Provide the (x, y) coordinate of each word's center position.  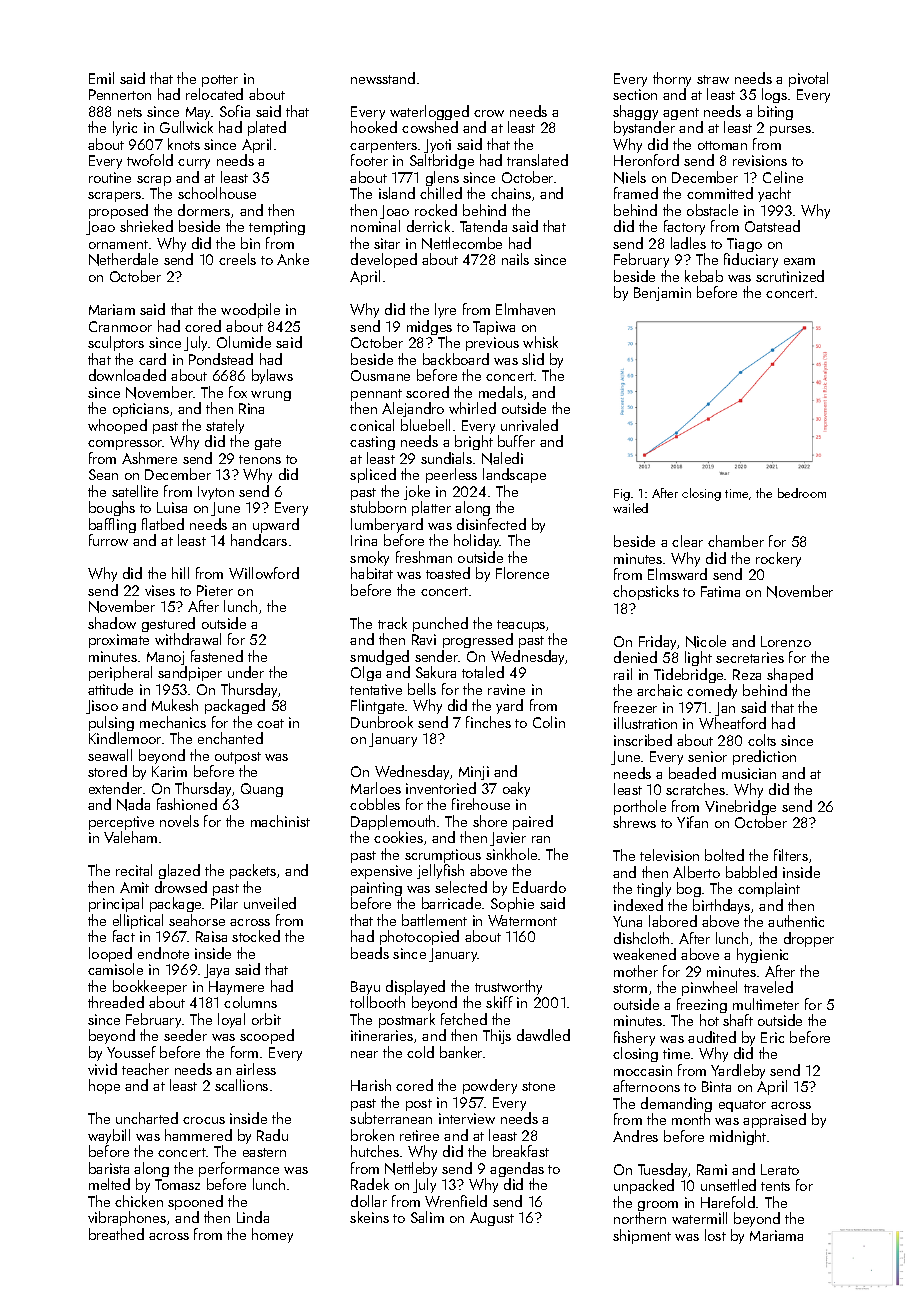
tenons (260, 459)
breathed (116, 1234)
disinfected (491, 524)
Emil (101, 78)
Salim (427, 1217)
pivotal (808, 79)
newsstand (383, 78)
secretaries (750, 657)
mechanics (173, 722)
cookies (398, 837)
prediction (764, 757)
